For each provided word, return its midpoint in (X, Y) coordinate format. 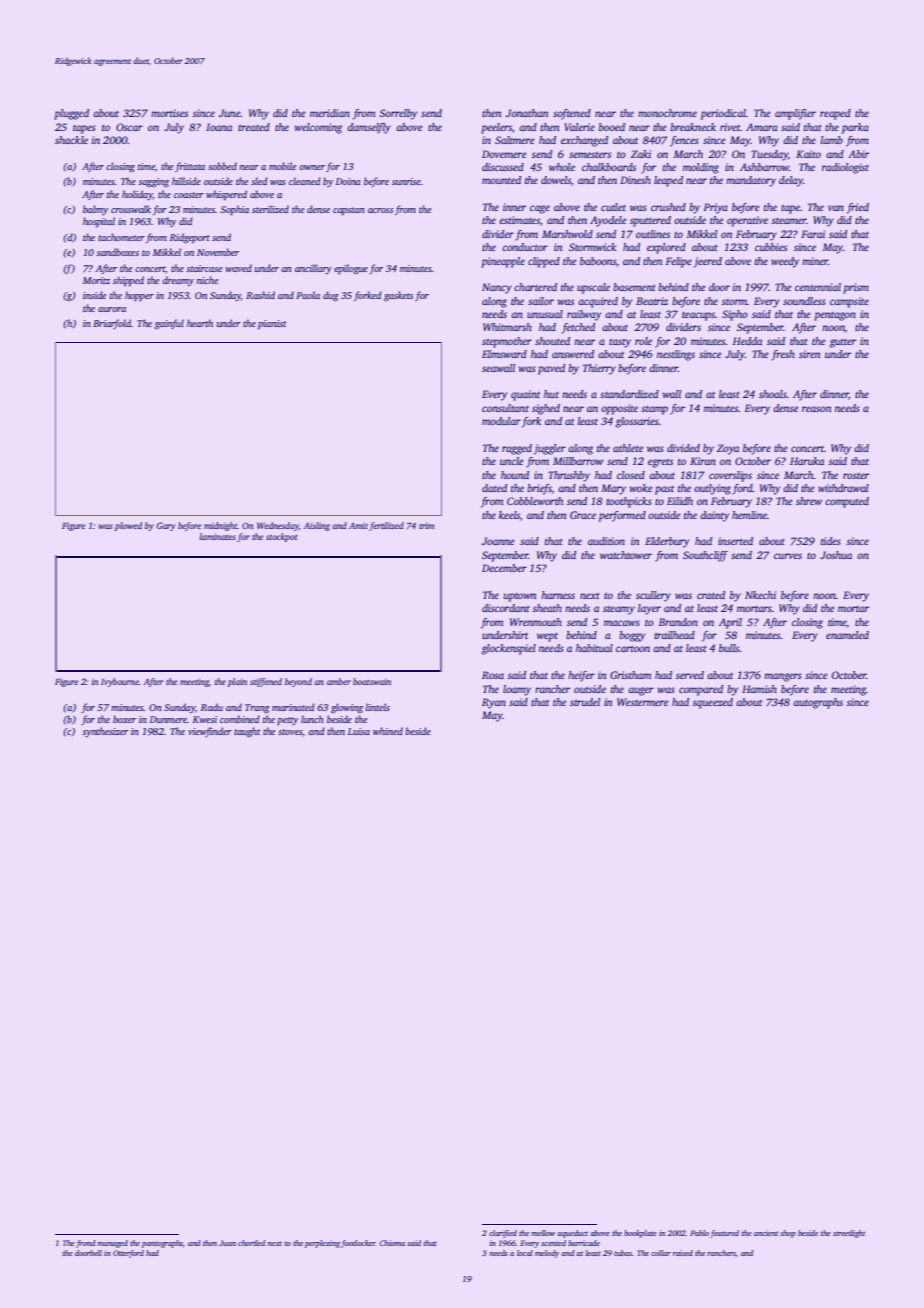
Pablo (699, 1233)
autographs (818, 703)
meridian (330, 113)
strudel (585, 702)
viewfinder (210, 732)
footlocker (358, 1244)
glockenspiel (508, 649)
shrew (809, 501)
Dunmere (168, 719)
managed (112, 1244)
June (229, 113)
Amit (358, 525)
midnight (220, 526)
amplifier (795, 114)
